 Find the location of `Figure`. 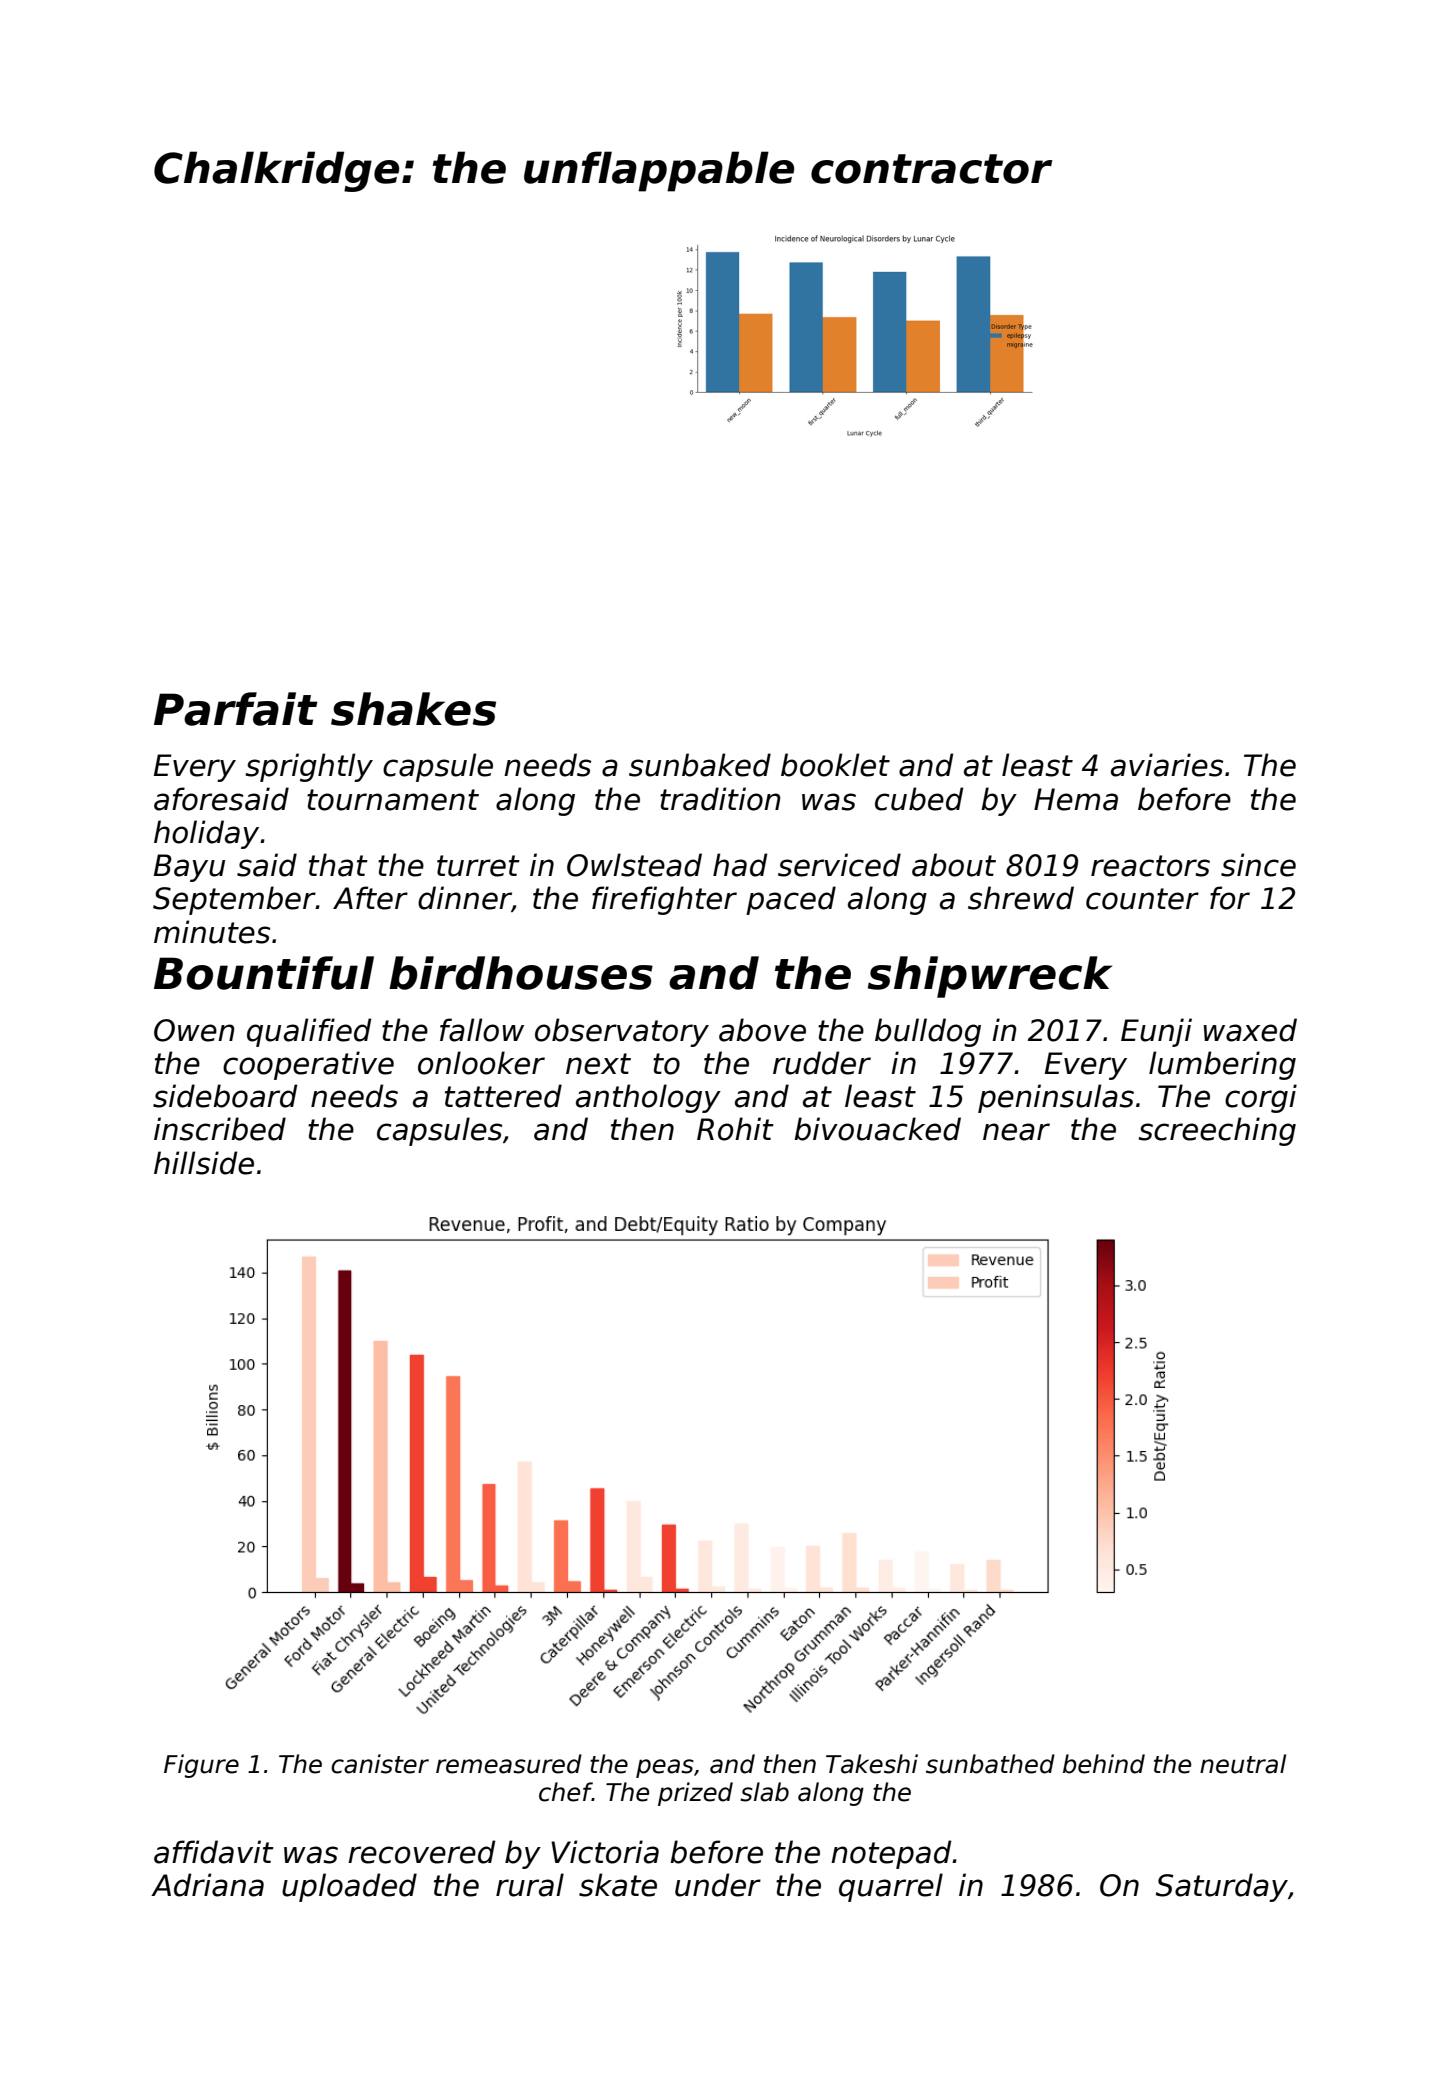

Figure is located at coordinates (201, 1766).
